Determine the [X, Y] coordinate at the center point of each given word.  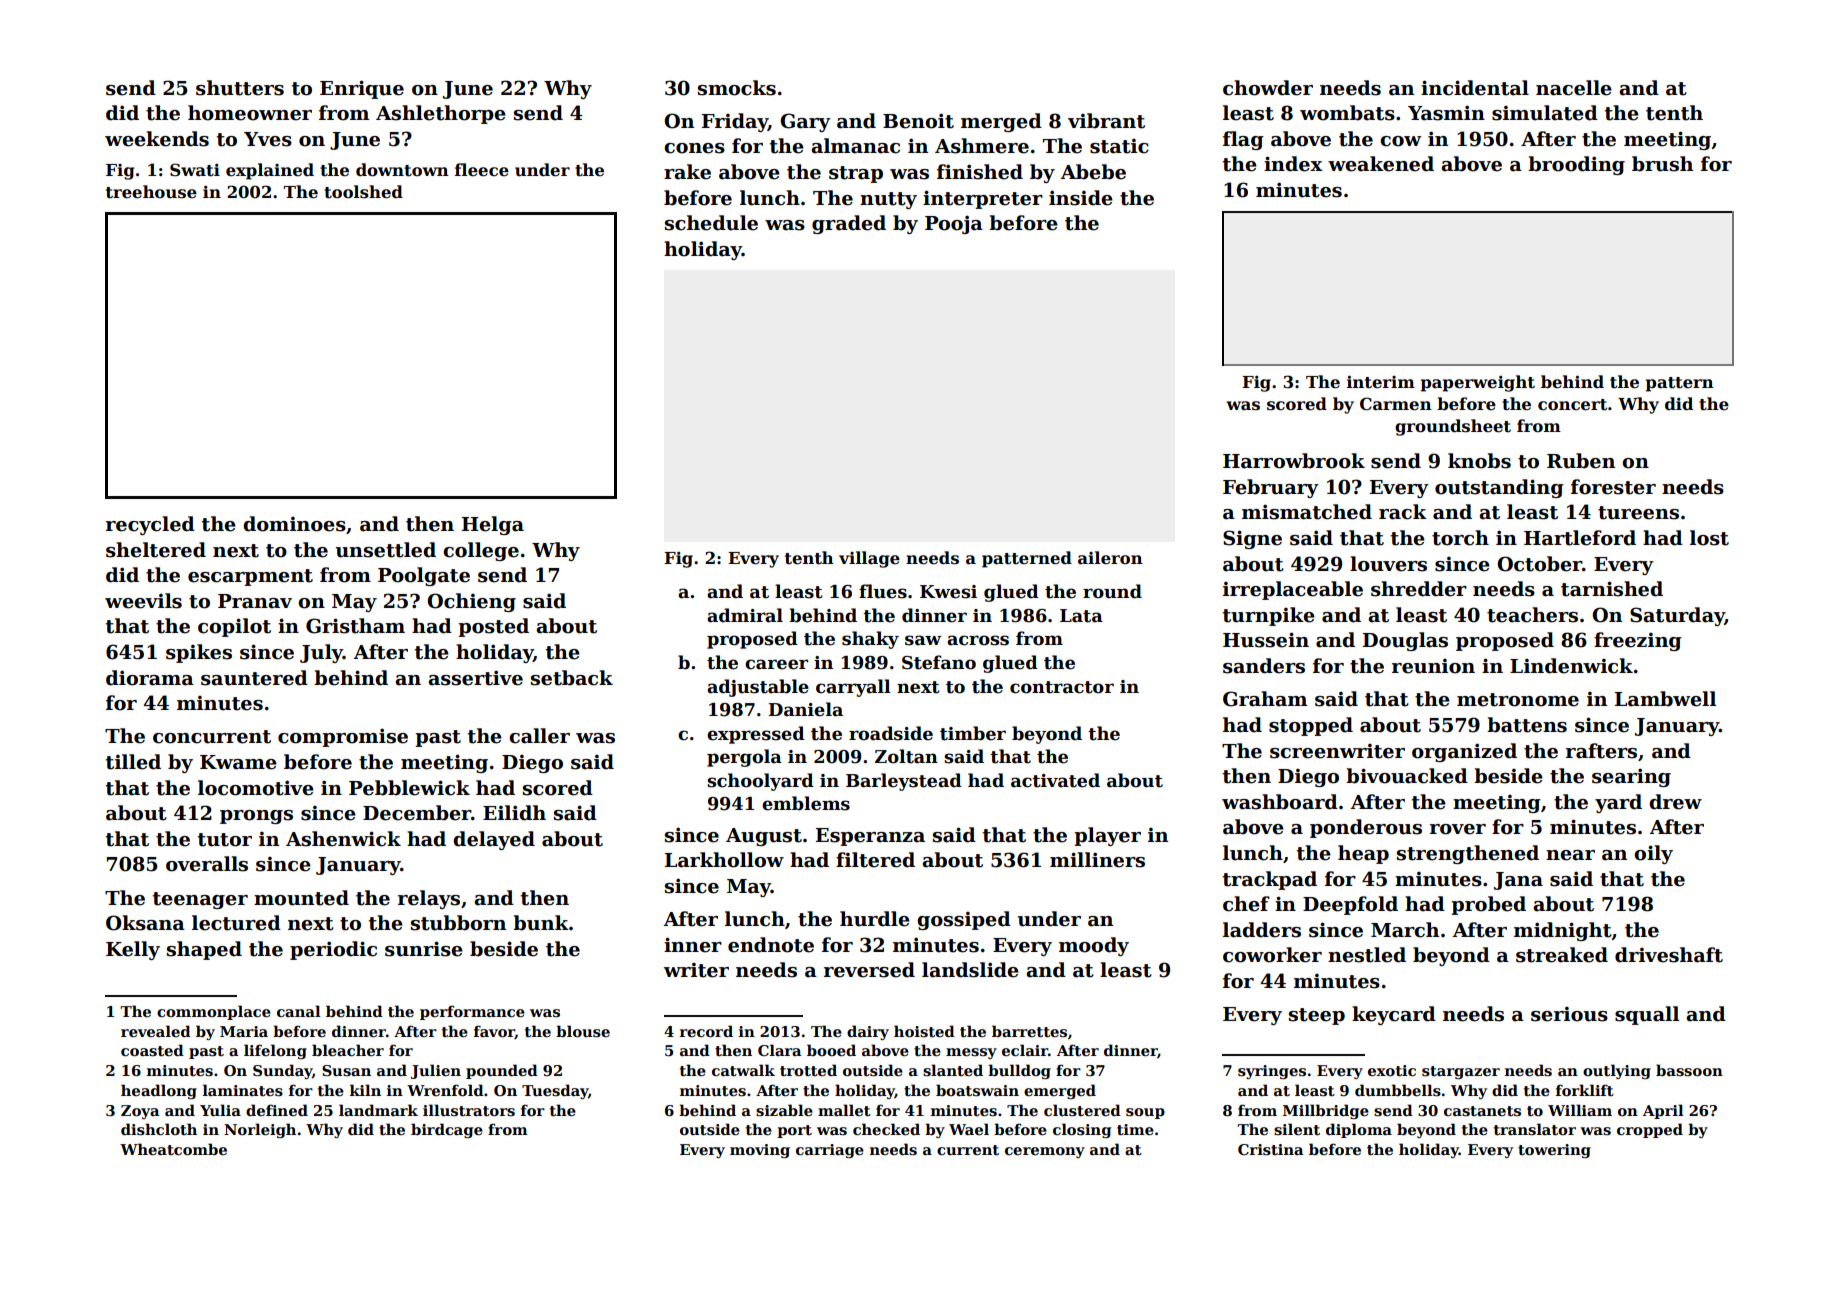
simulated [1545, 113]
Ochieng [471, 602]
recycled [150, 525]
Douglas [1405, 641]
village [869, 559]
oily [1653, 854]
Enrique [362, 89]
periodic [333, 950]
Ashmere [982, 146]
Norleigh [260, 1130]
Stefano [939, 662]
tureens [1638, 513]
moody [1094, 946]
